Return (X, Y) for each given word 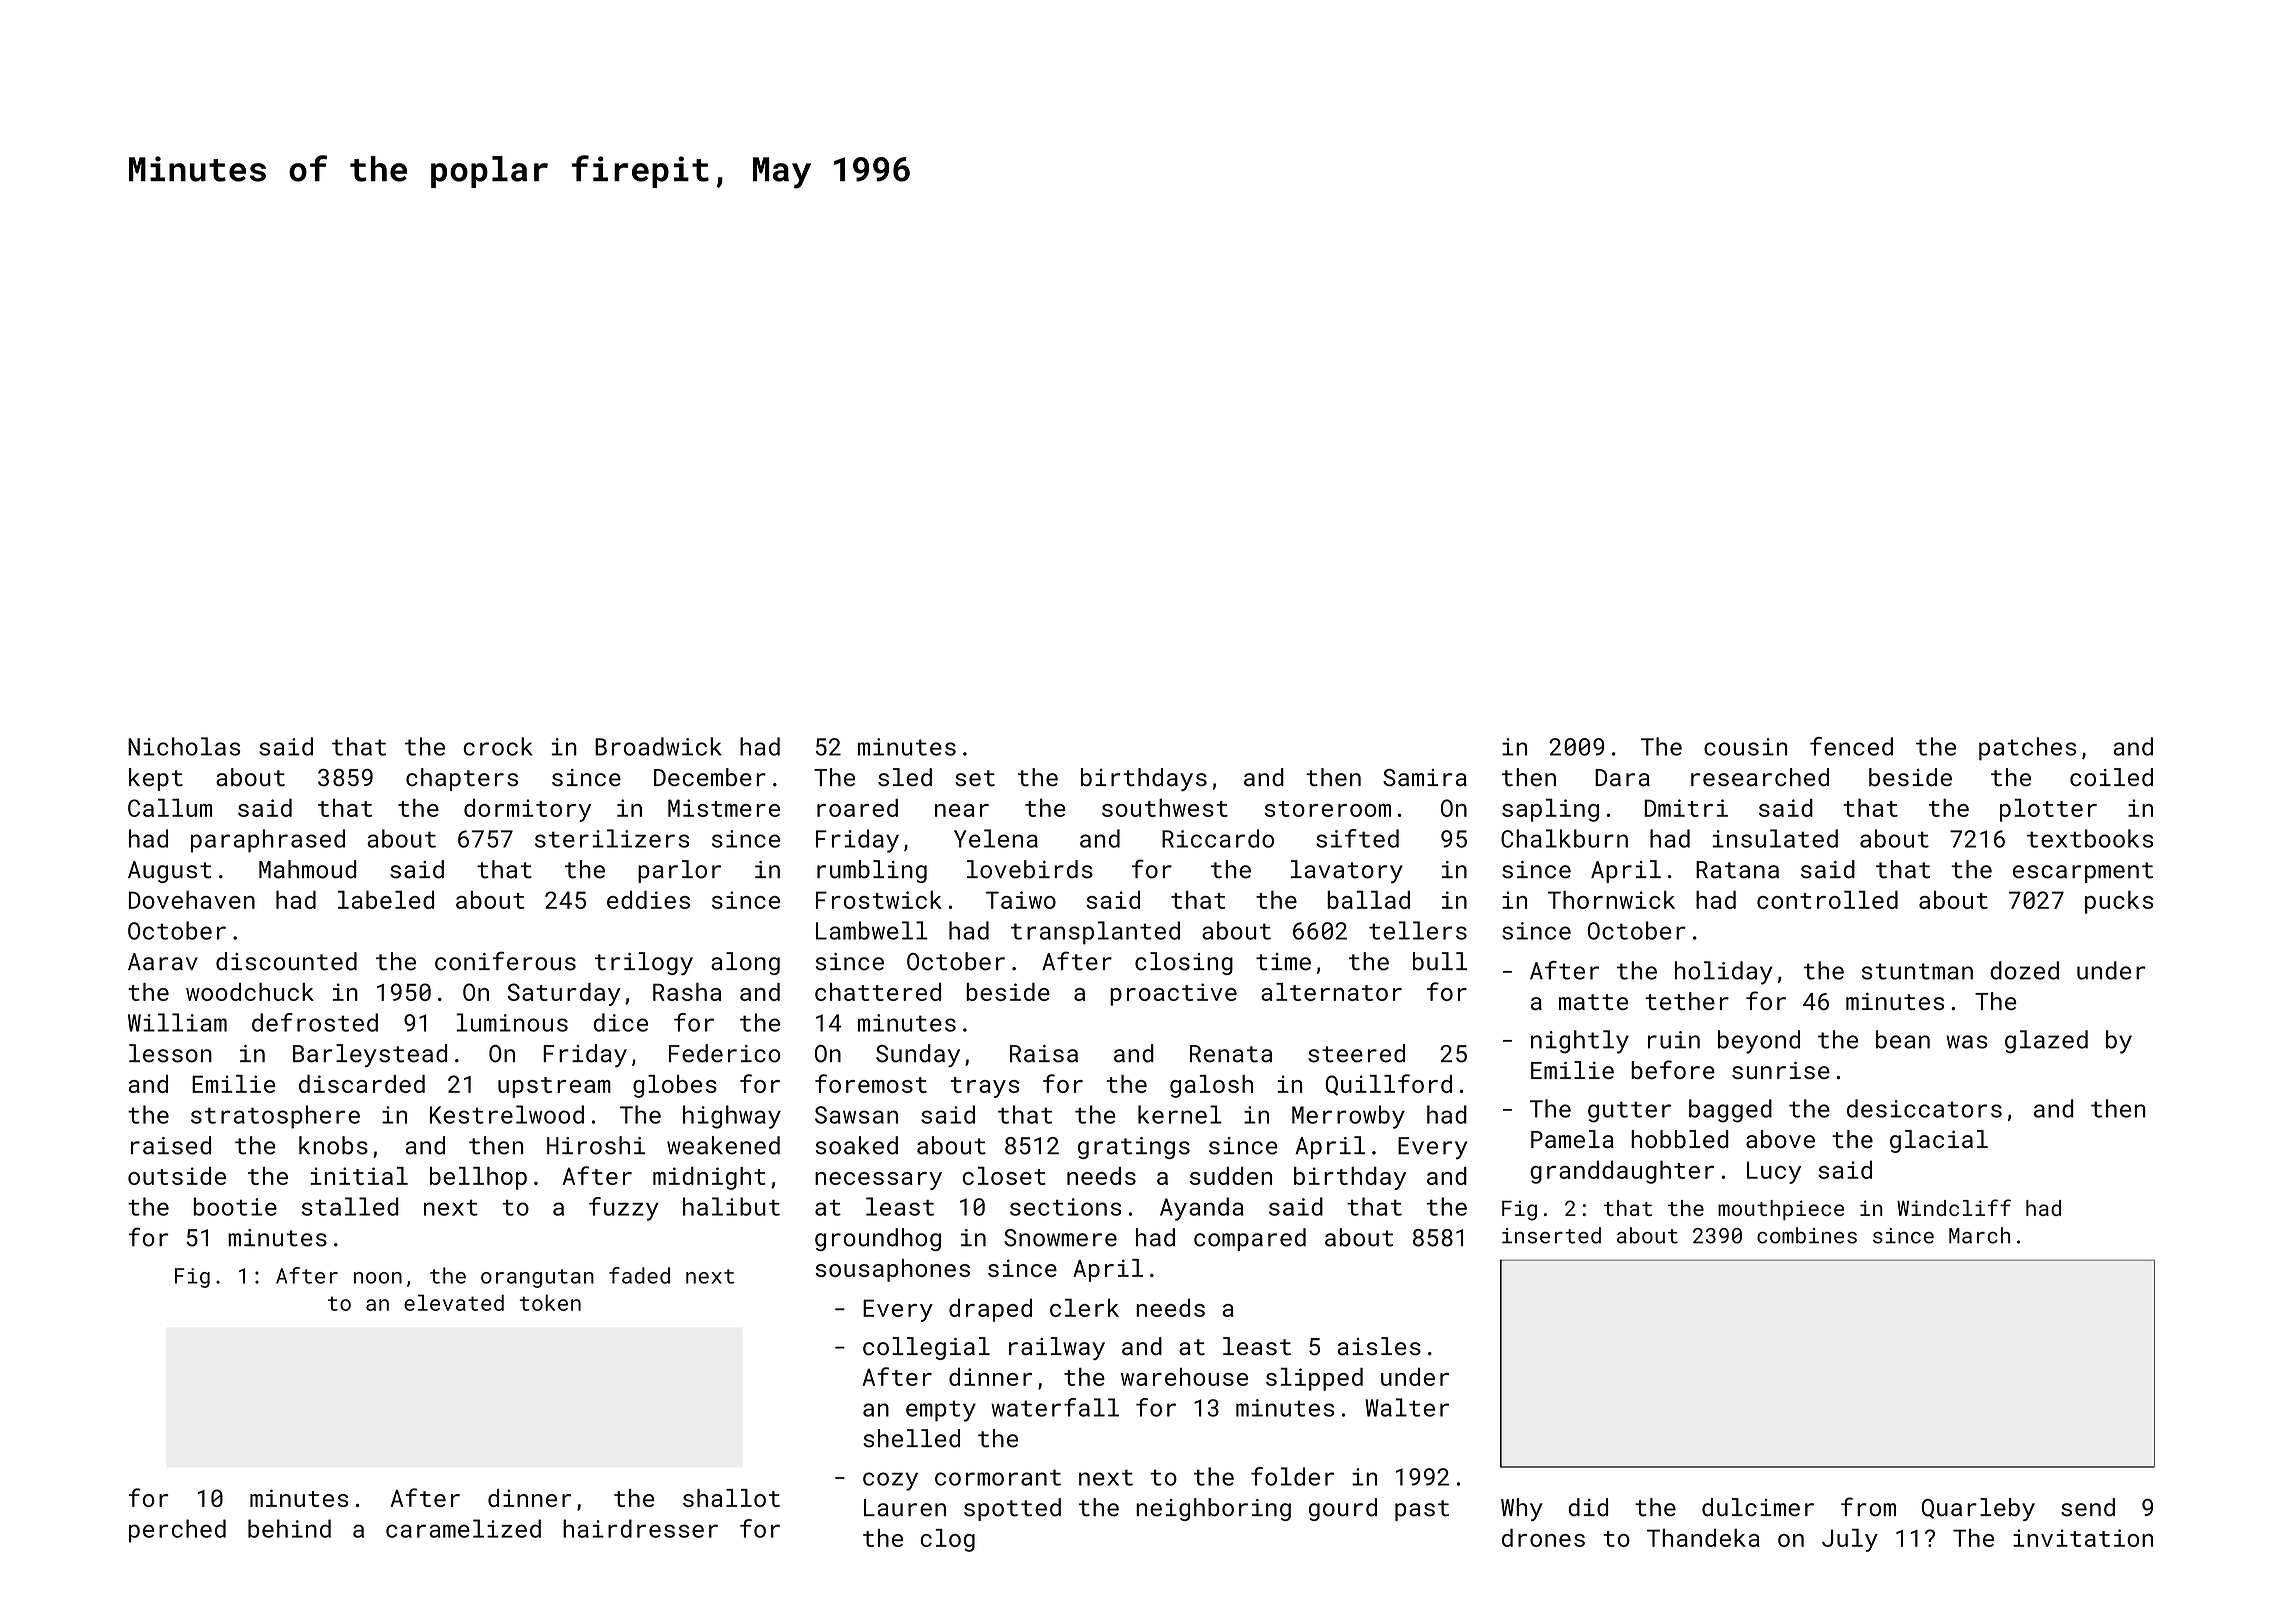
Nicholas (184, 746)
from (1868, 1507)
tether (1687, 1001)
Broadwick (658, 746)
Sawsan (856, 1115)
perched (177, 1531)
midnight (709, 1178)
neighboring (1213, 1509)
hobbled (1680, 1139)
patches (2027, 749)
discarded (362, 1084)
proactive (1173, 994)
